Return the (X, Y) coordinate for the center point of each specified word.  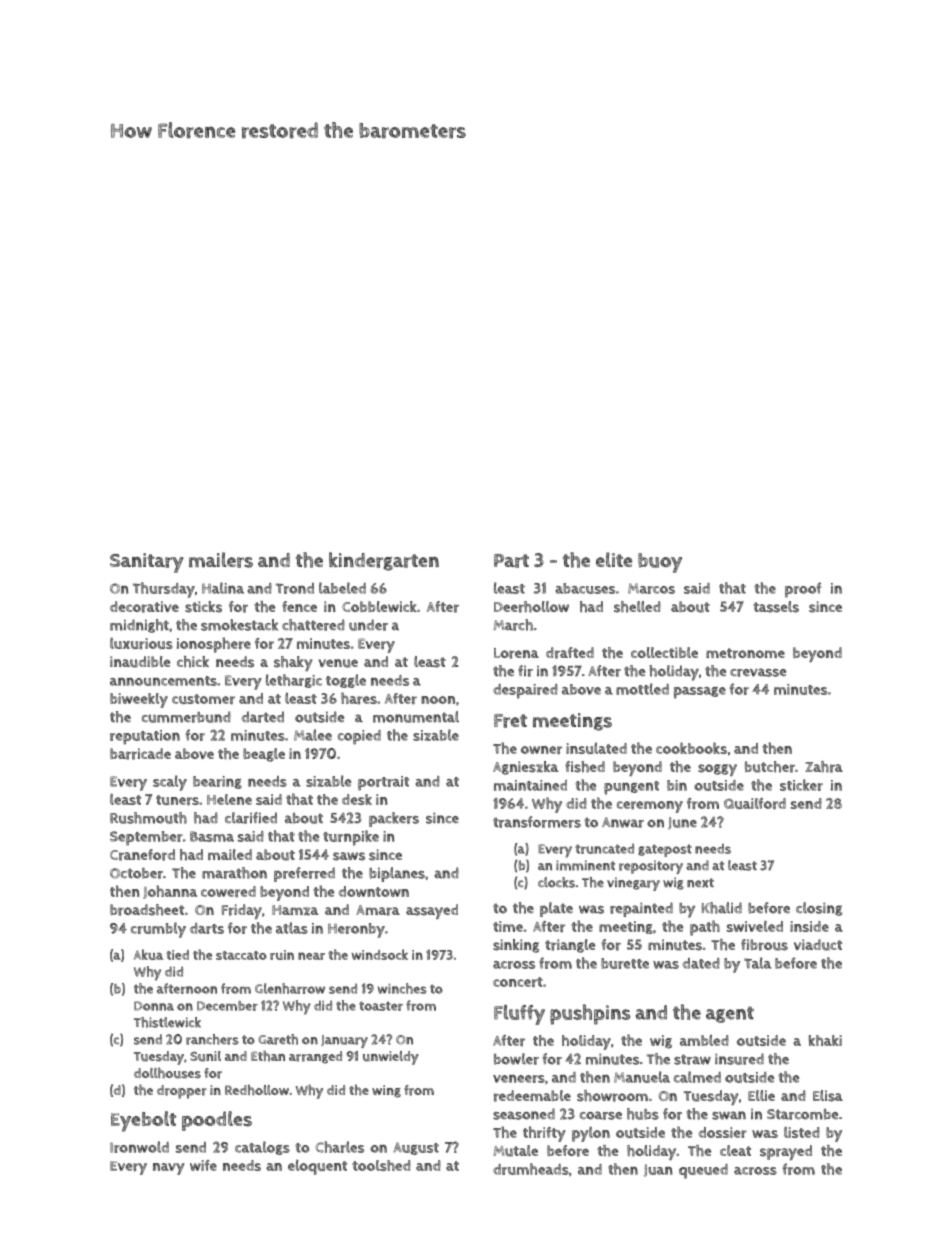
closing (819, 909)
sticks (203, 607)
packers (394, 819)
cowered (228, 891)
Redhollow (257, 1089)
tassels (776, 607)
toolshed (381, 1165)
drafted (570, 653)
